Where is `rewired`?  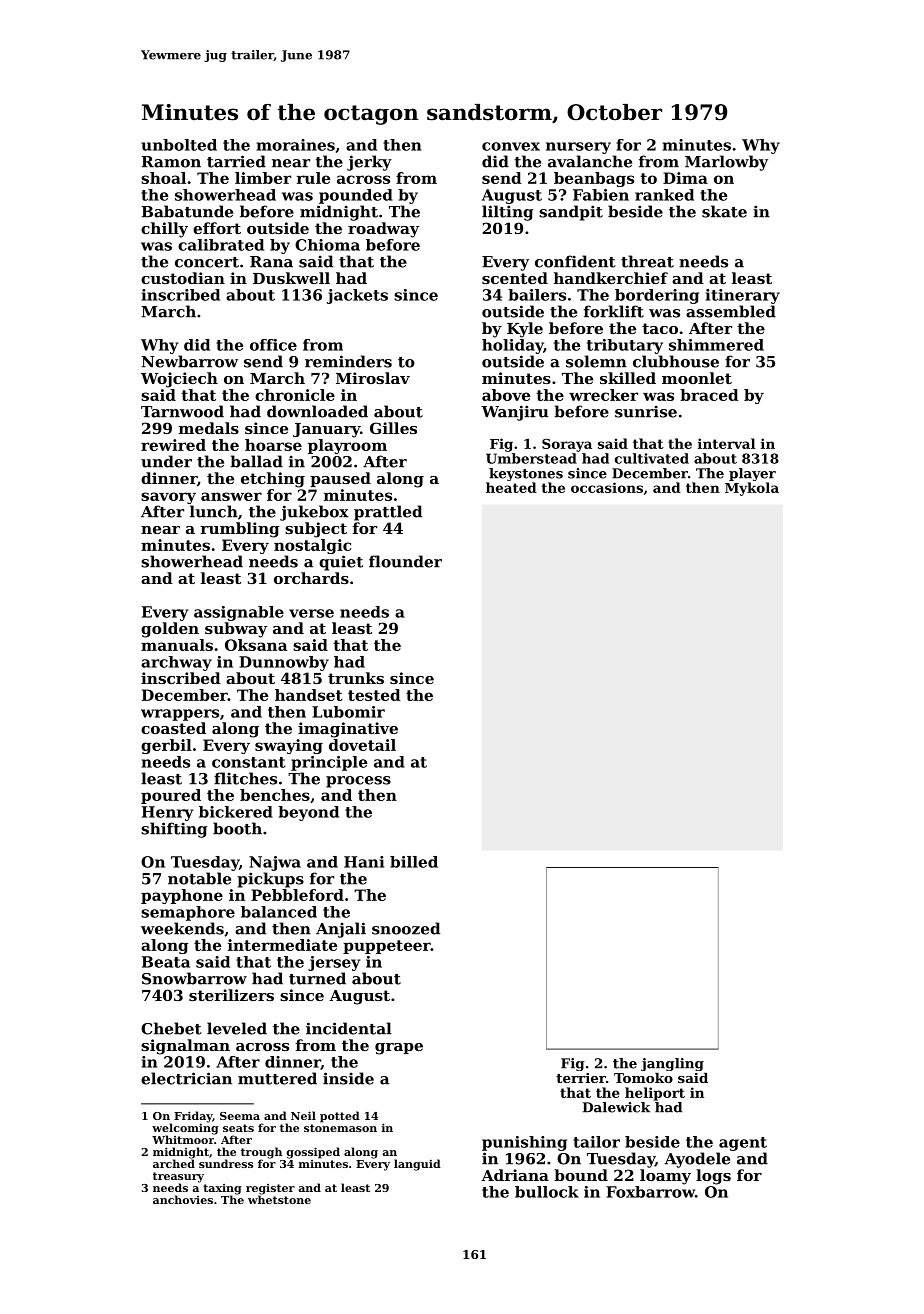
rewired is located at coordinates (173, 445).
